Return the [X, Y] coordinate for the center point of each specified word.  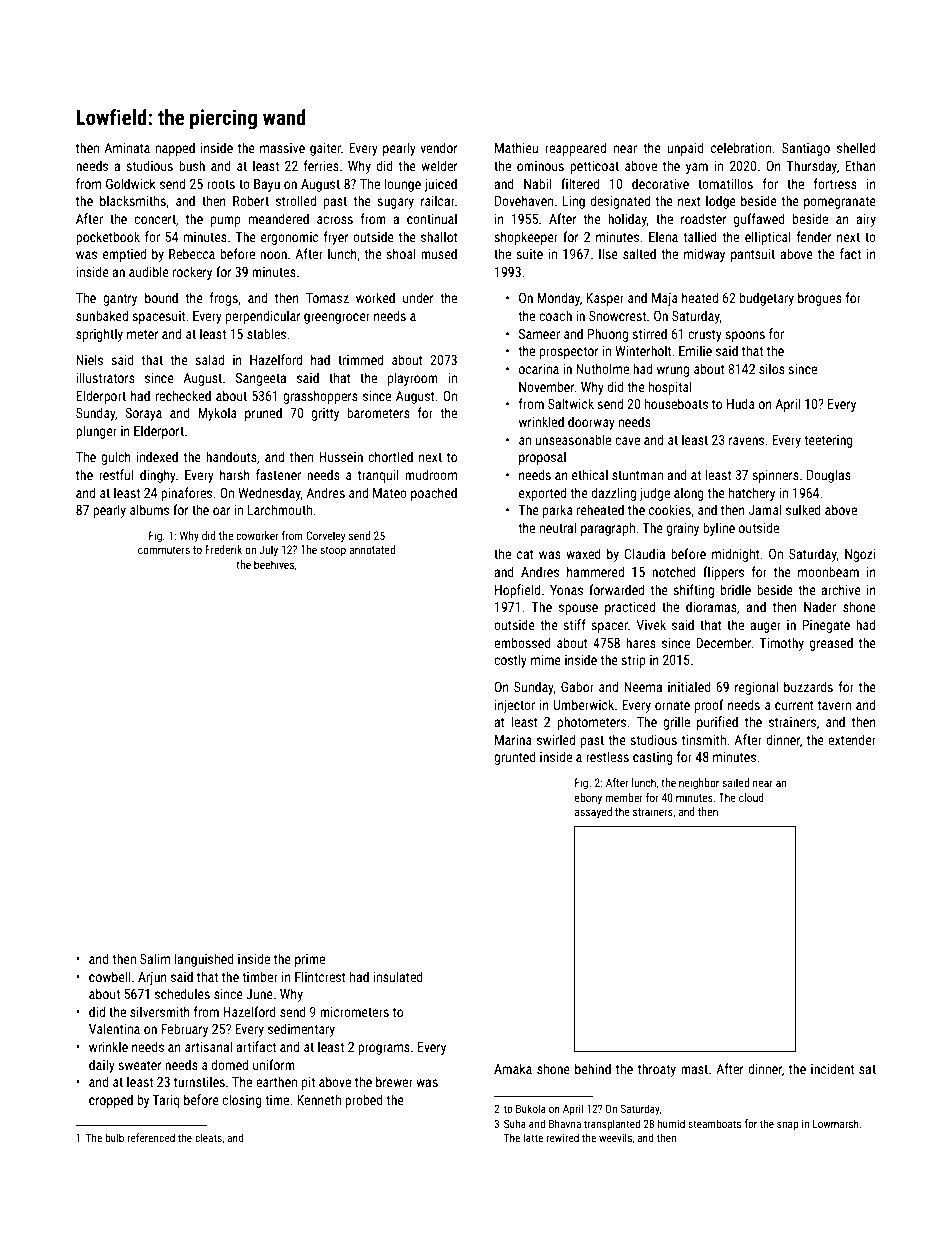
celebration [741, 147]
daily [102, 1066]
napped [175, 149]
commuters [164, 550]
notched [674, 571]
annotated [372, 549]
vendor [439, 147]
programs [384, 1049]
